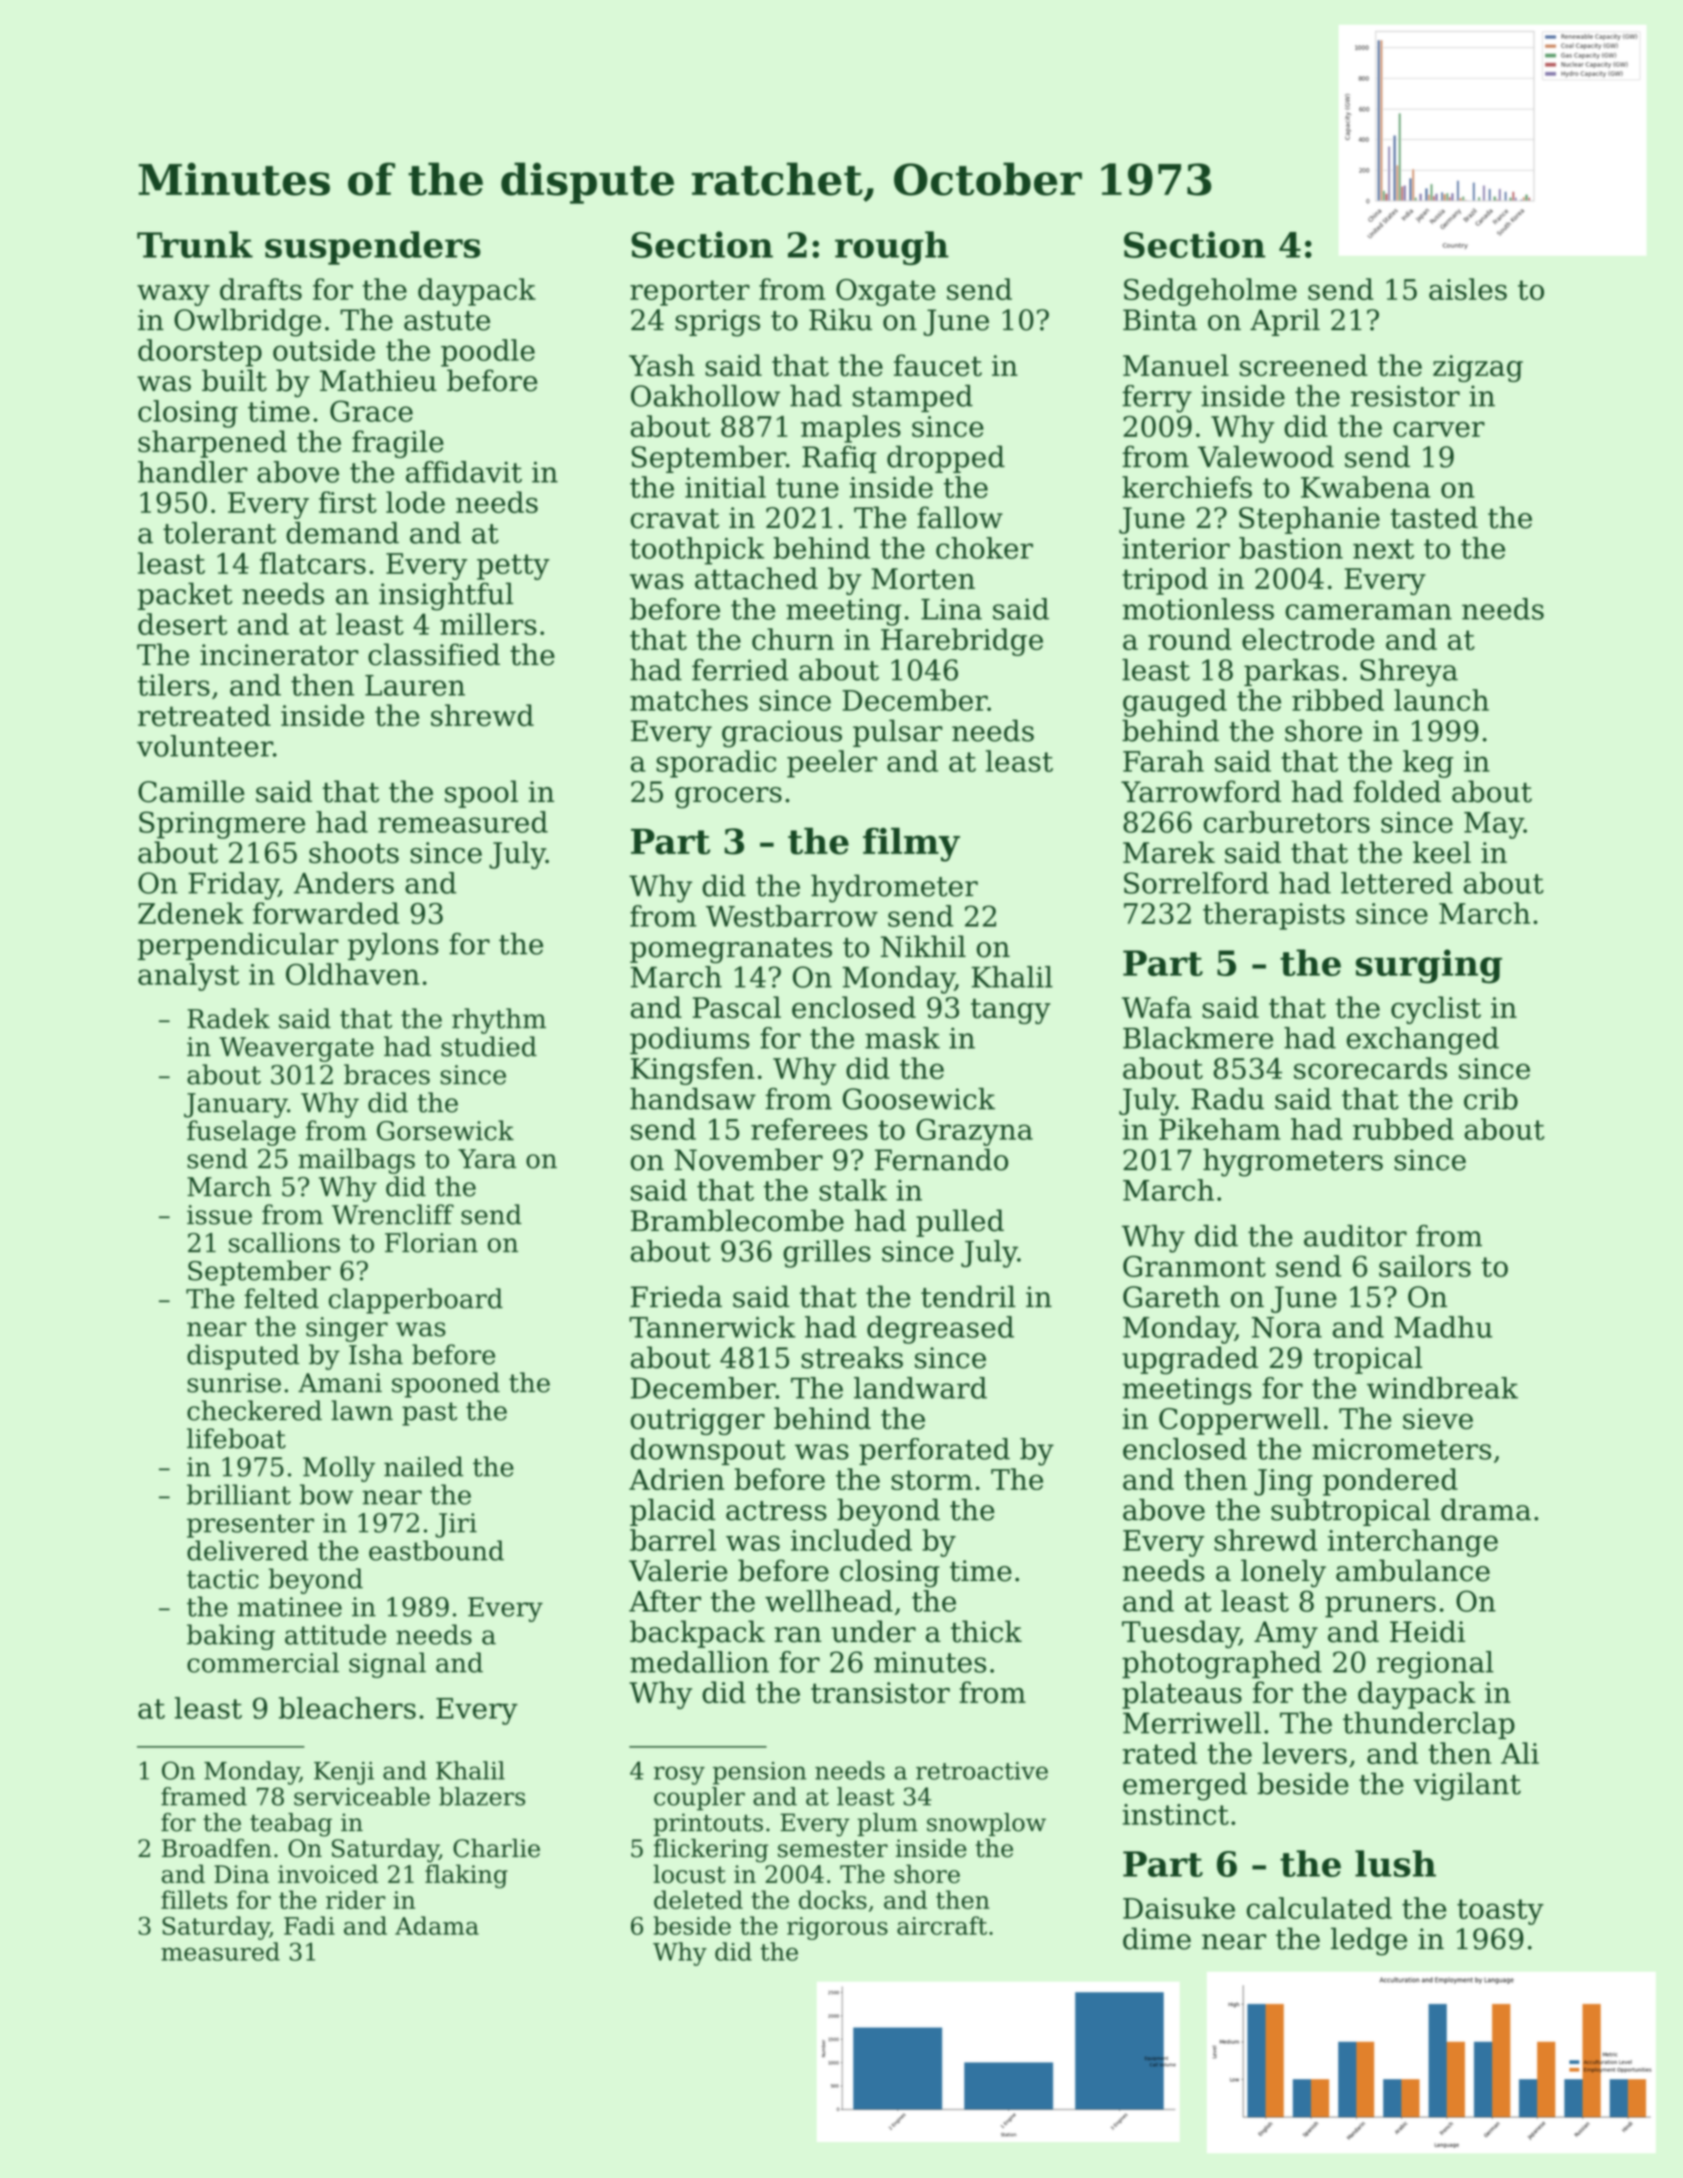 This page has height=2178, width=1683. What do you see at coordinates (986, 1631) in the page?
I see `thick` at bounding box center [986, 1631].
